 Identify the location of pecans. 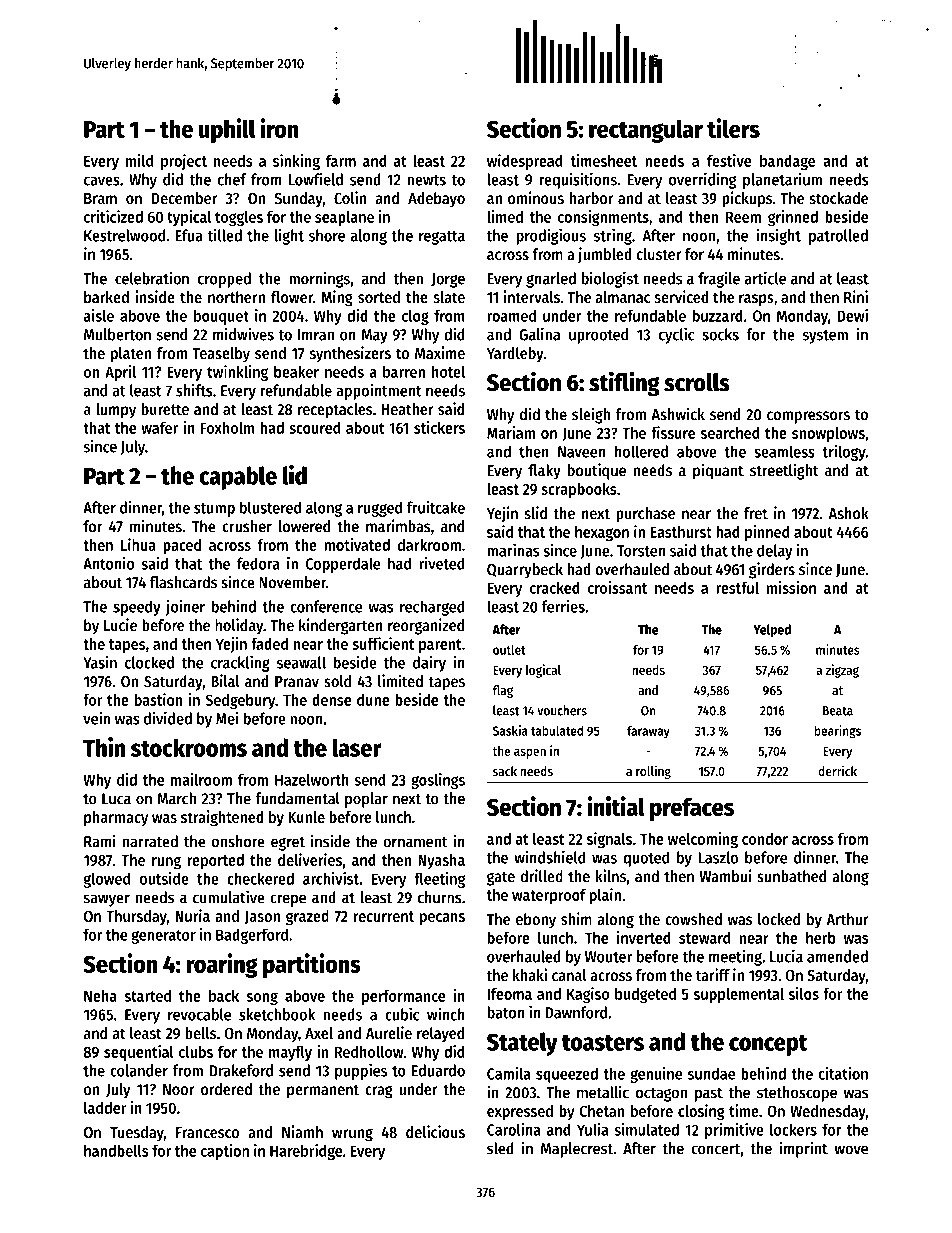
(442, 919).
